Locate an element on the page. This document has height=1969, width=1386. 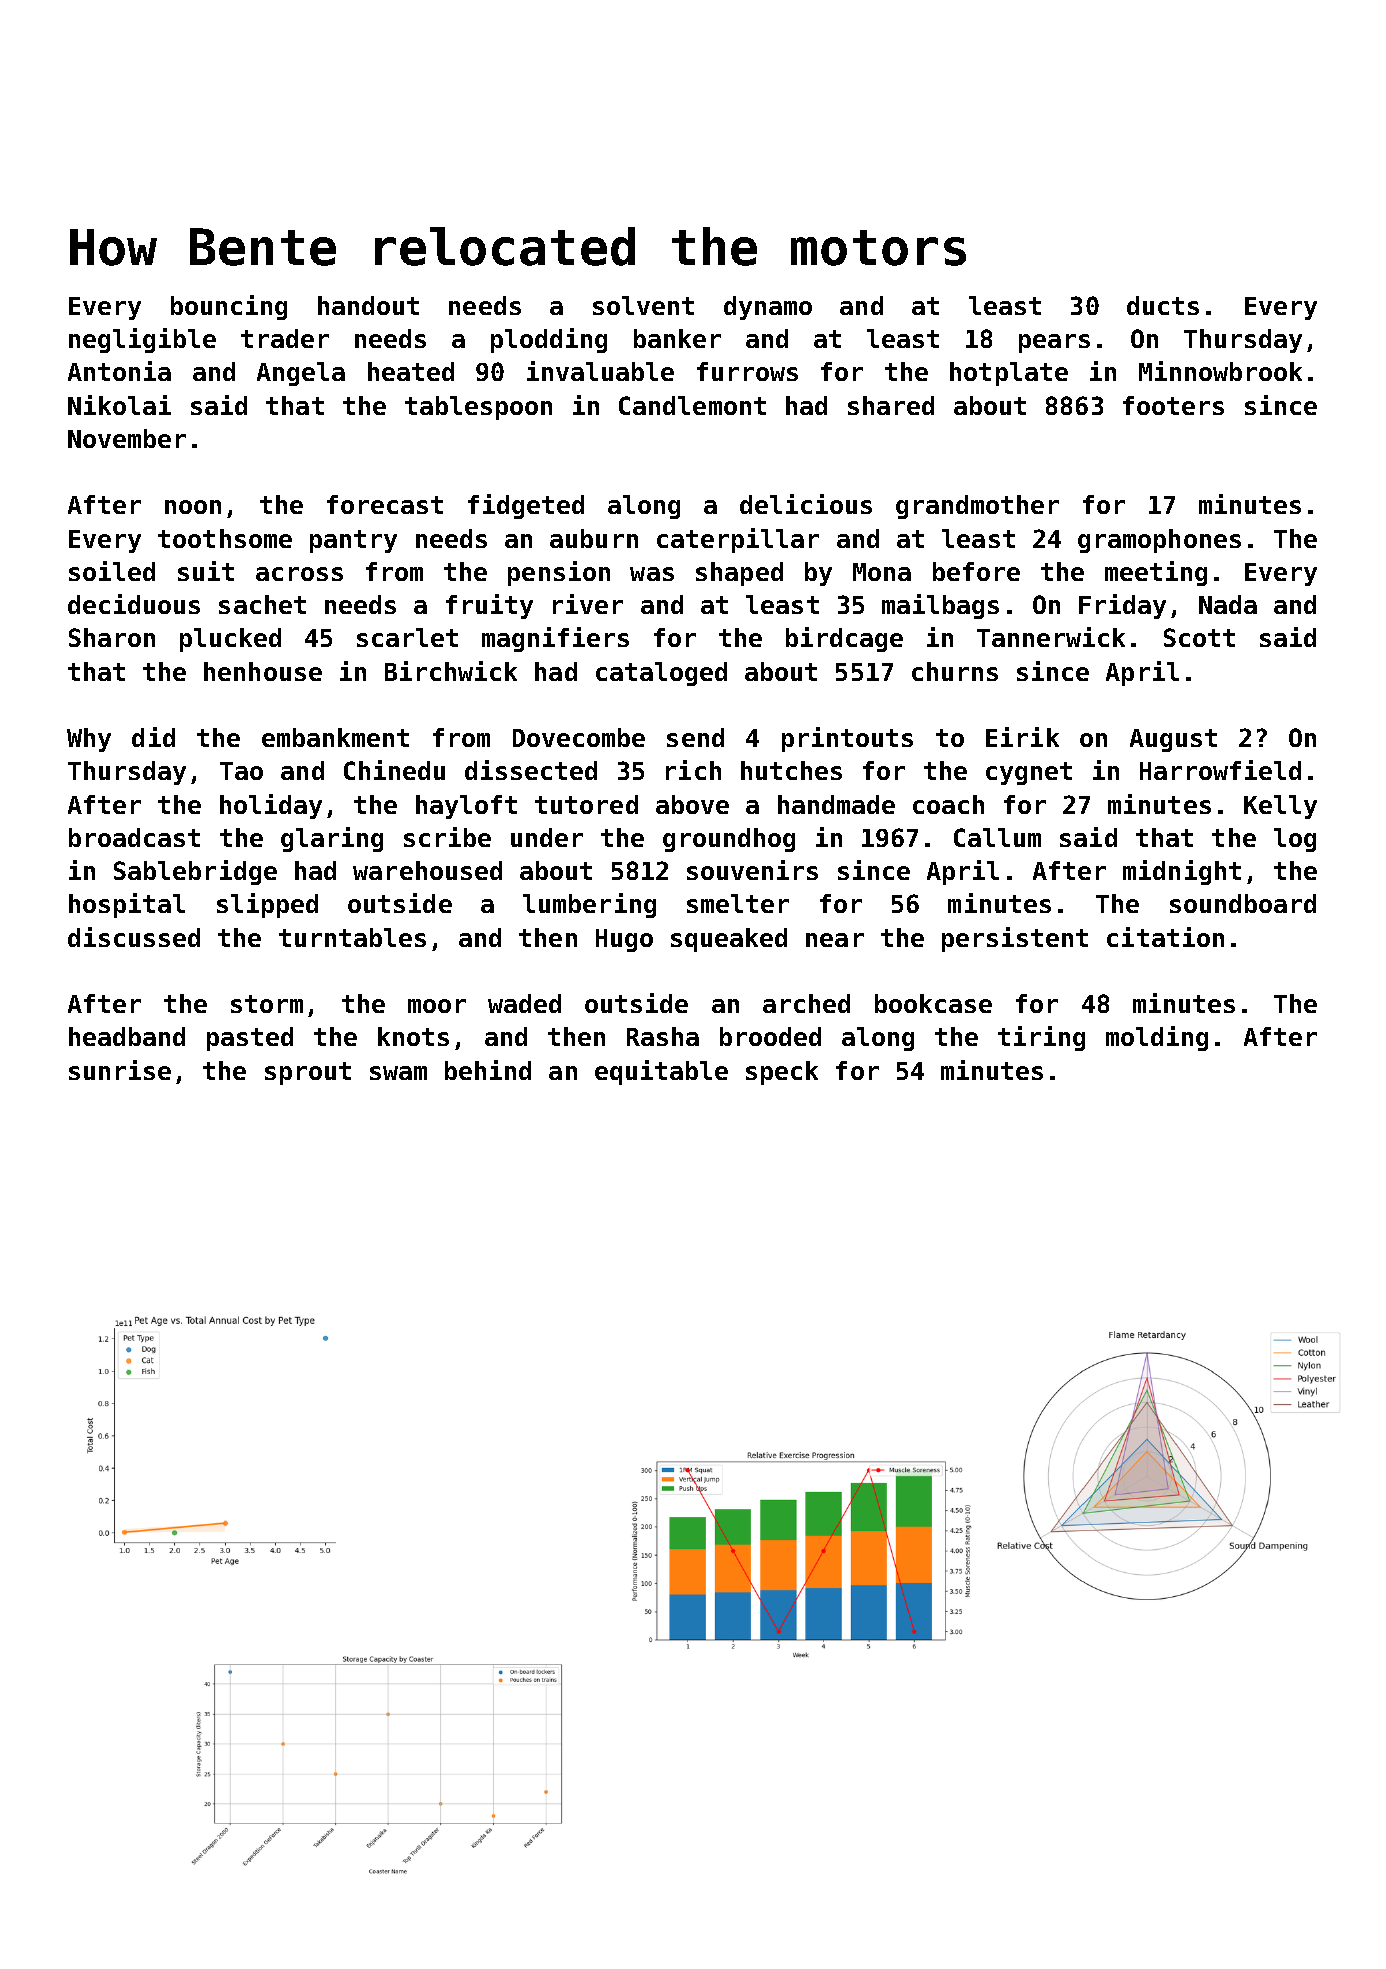
bookcase is located at coordinates (933, 1003).
